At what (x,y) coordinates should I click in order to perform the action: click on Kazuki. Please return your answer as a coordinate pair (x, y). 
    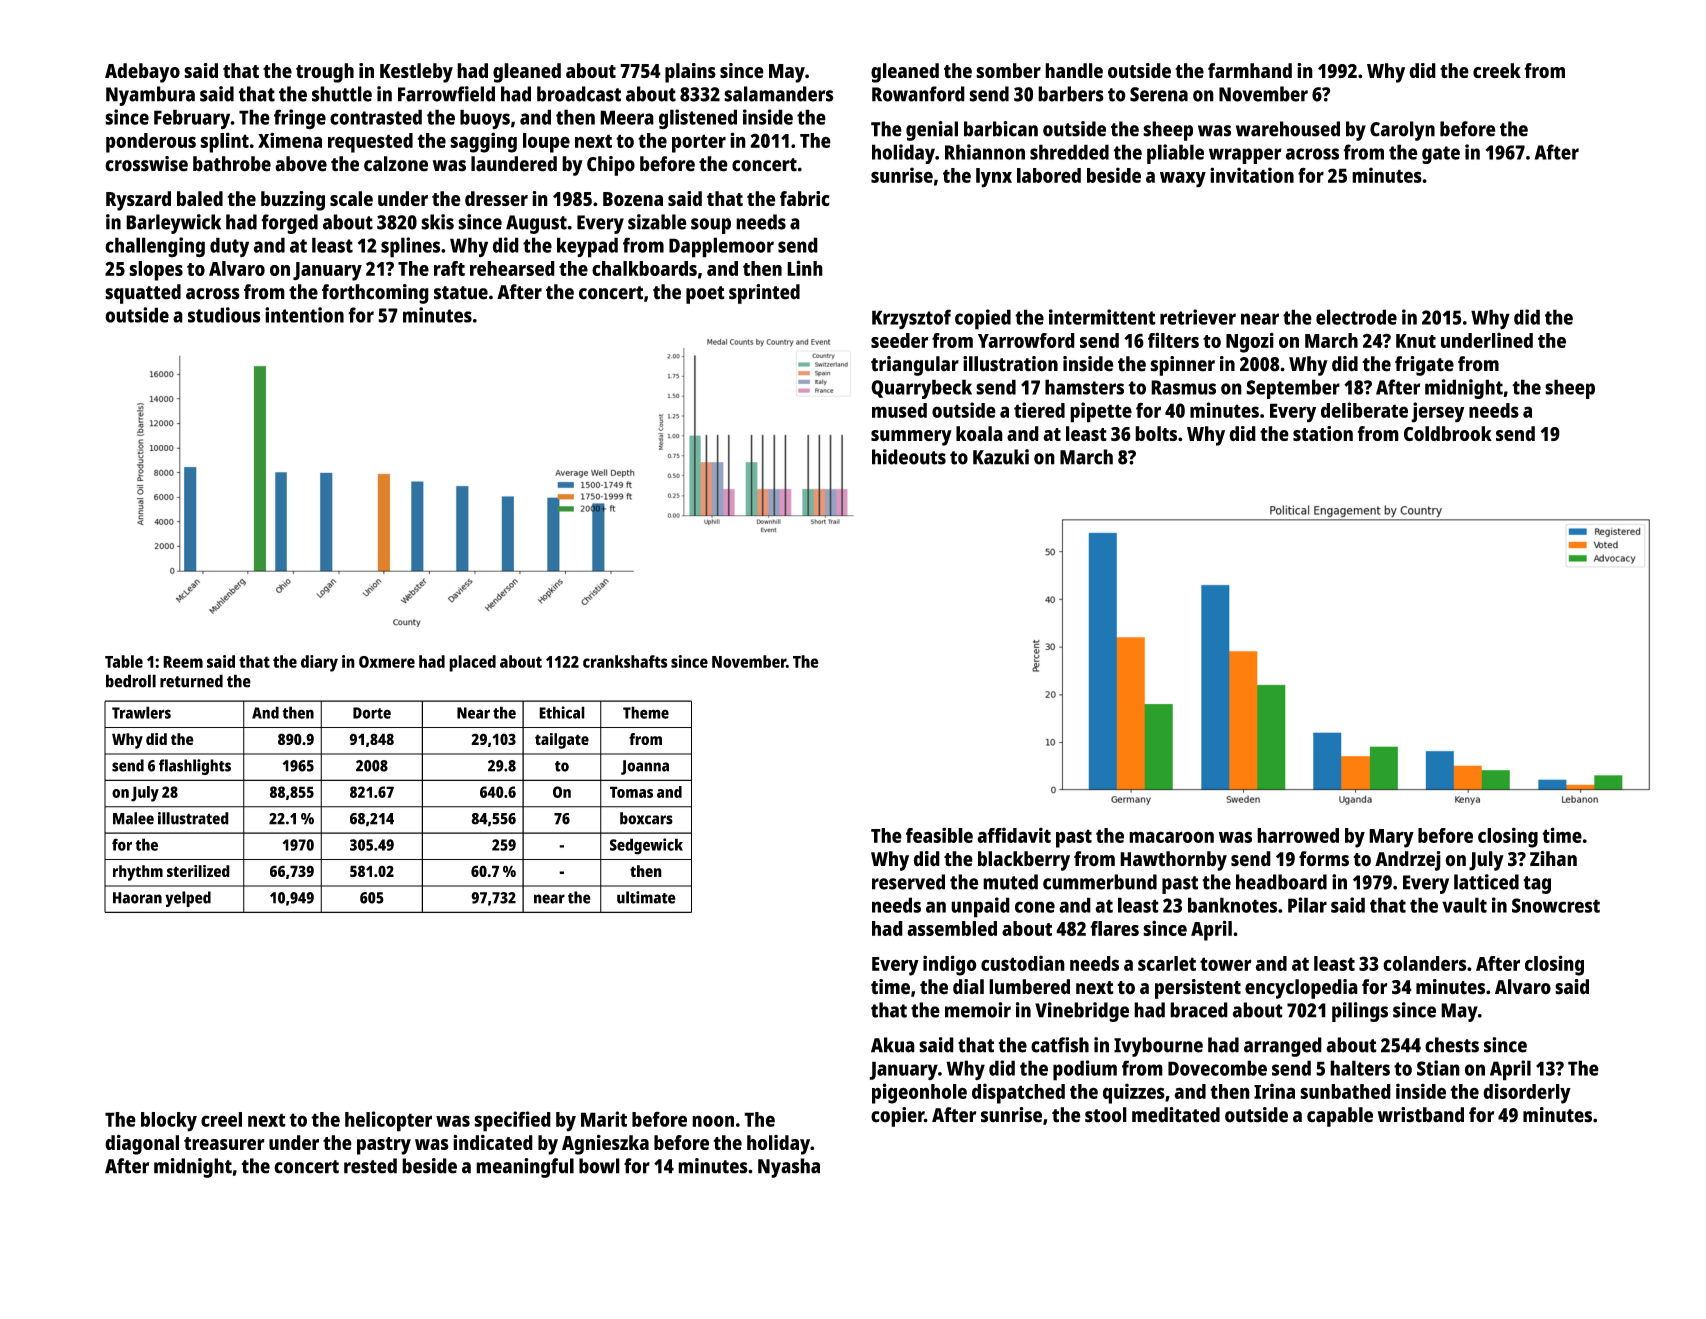
    Looking at the image, I should click on (1001, 457).
